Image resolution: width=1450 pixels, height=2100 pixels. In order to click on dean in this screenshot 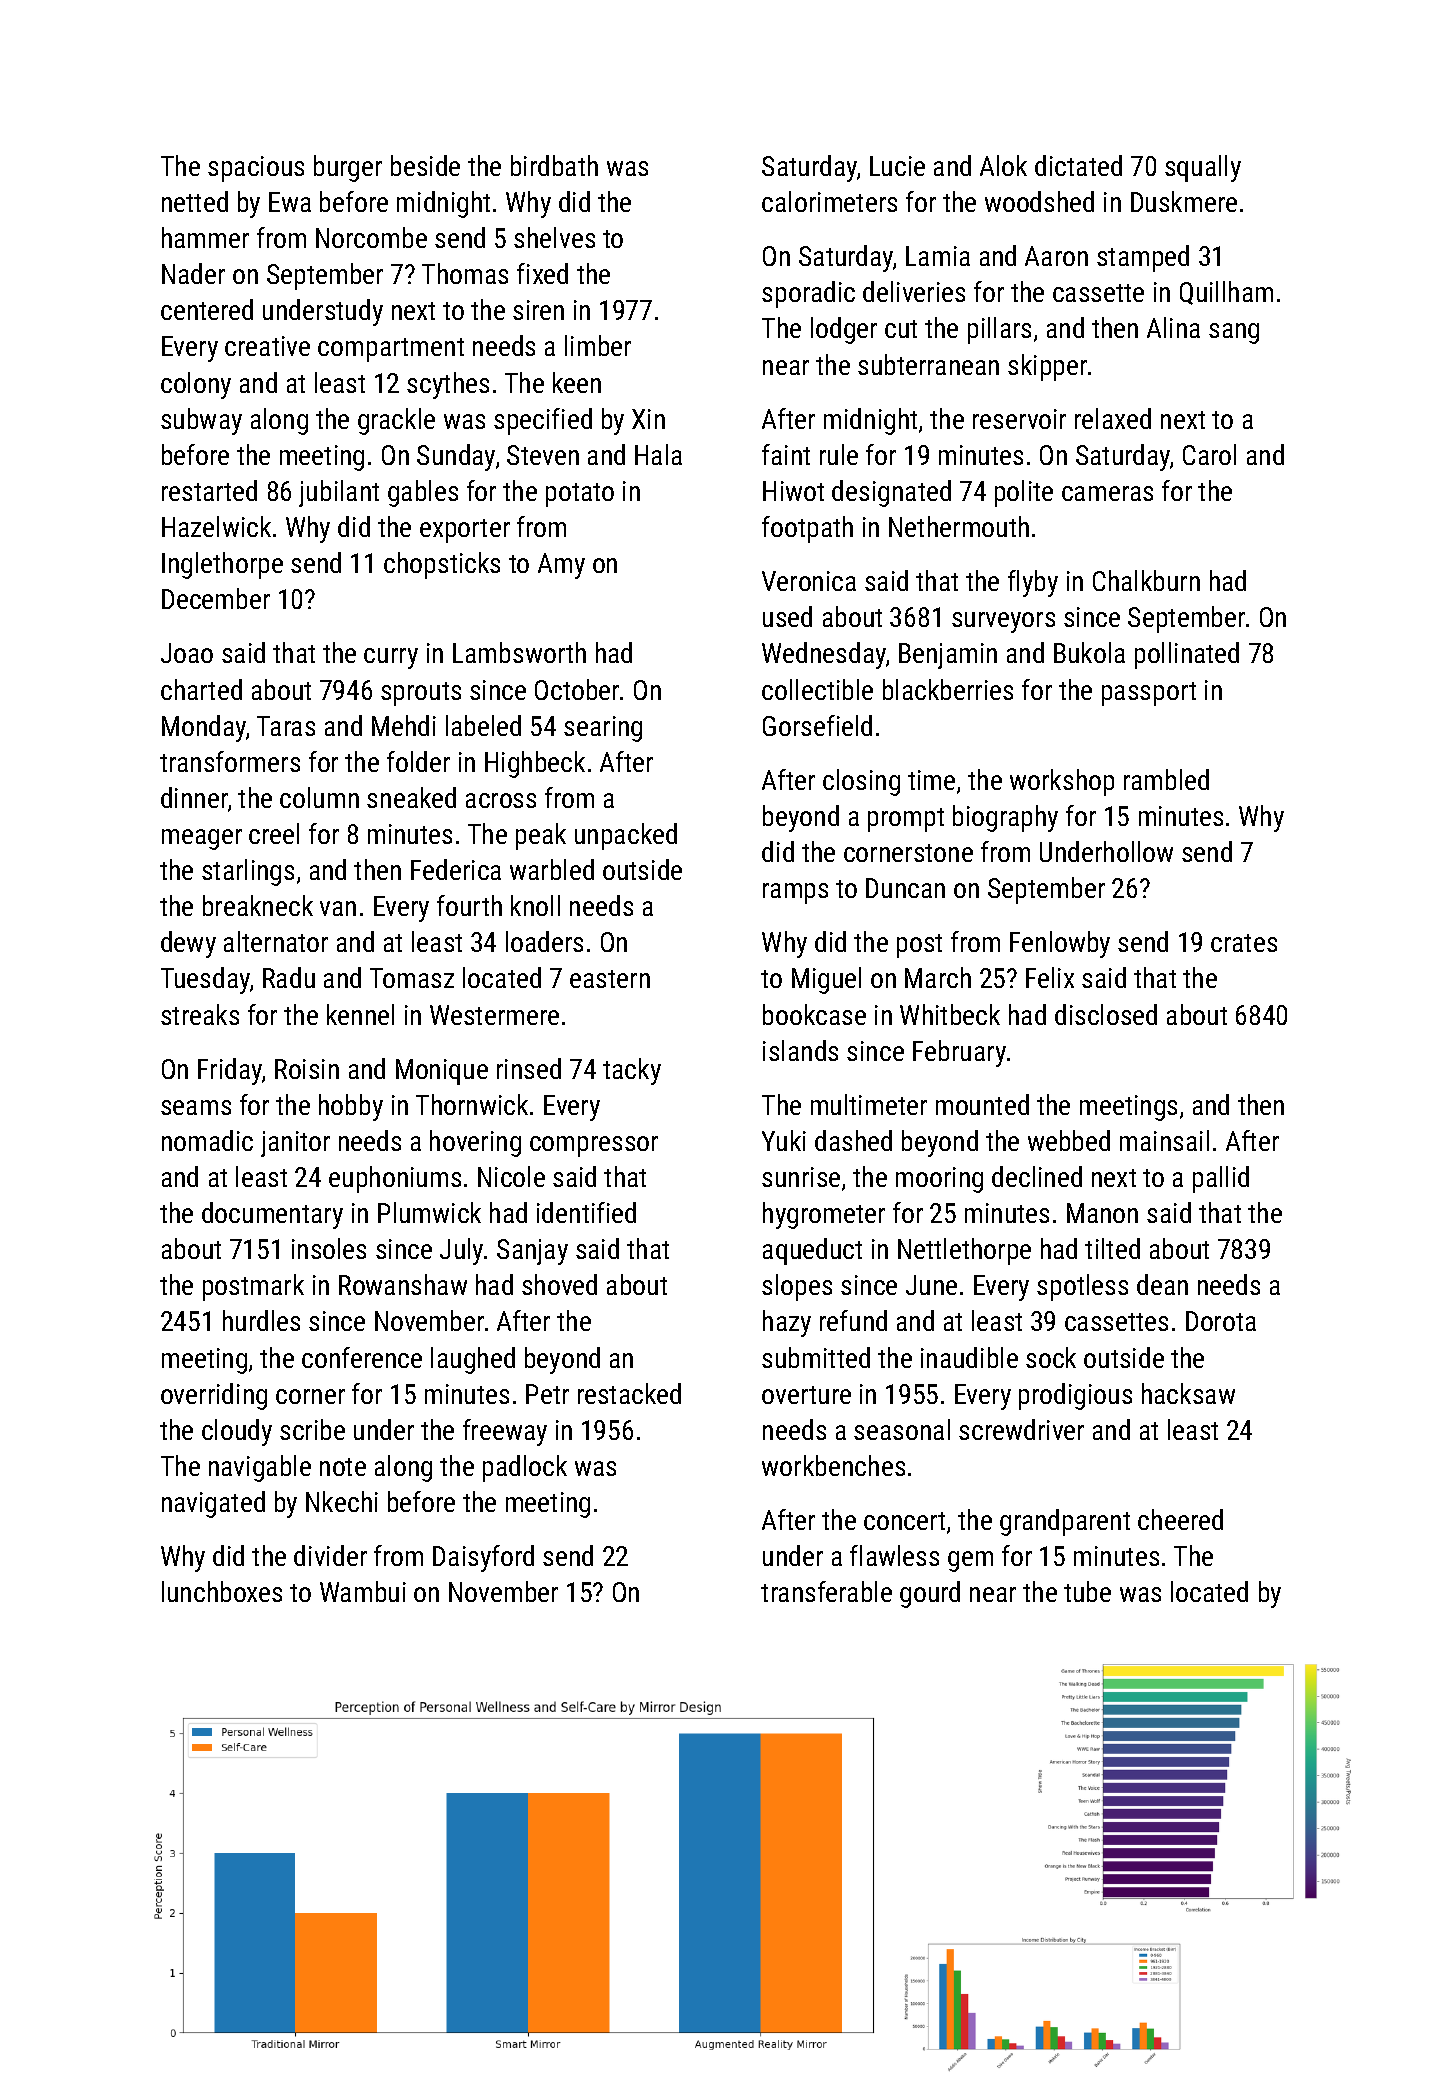, I will do `click(1162, 1284)`.
